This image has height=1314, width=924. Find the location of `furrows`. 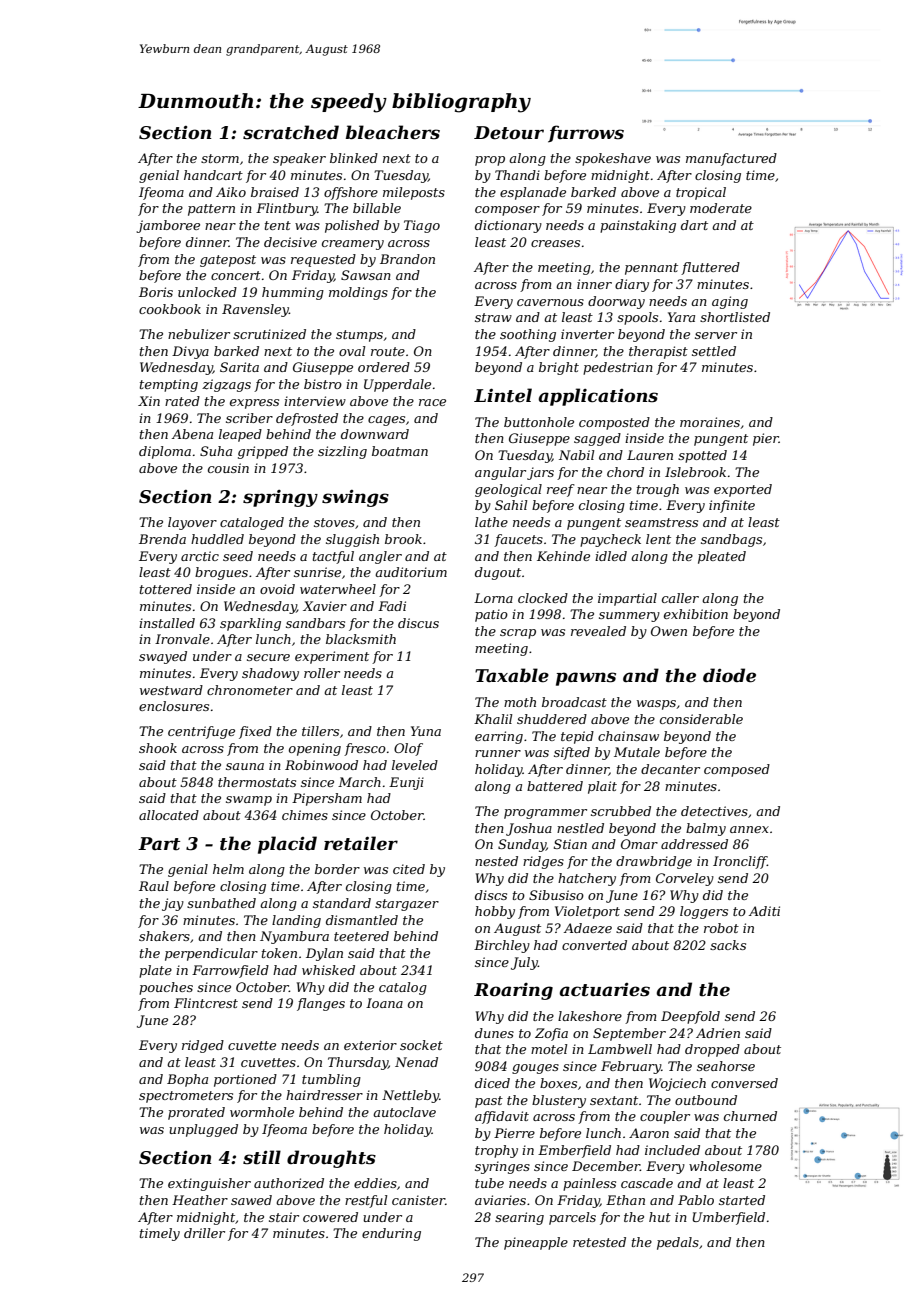

furrows is located at coordinates (586, 134).
